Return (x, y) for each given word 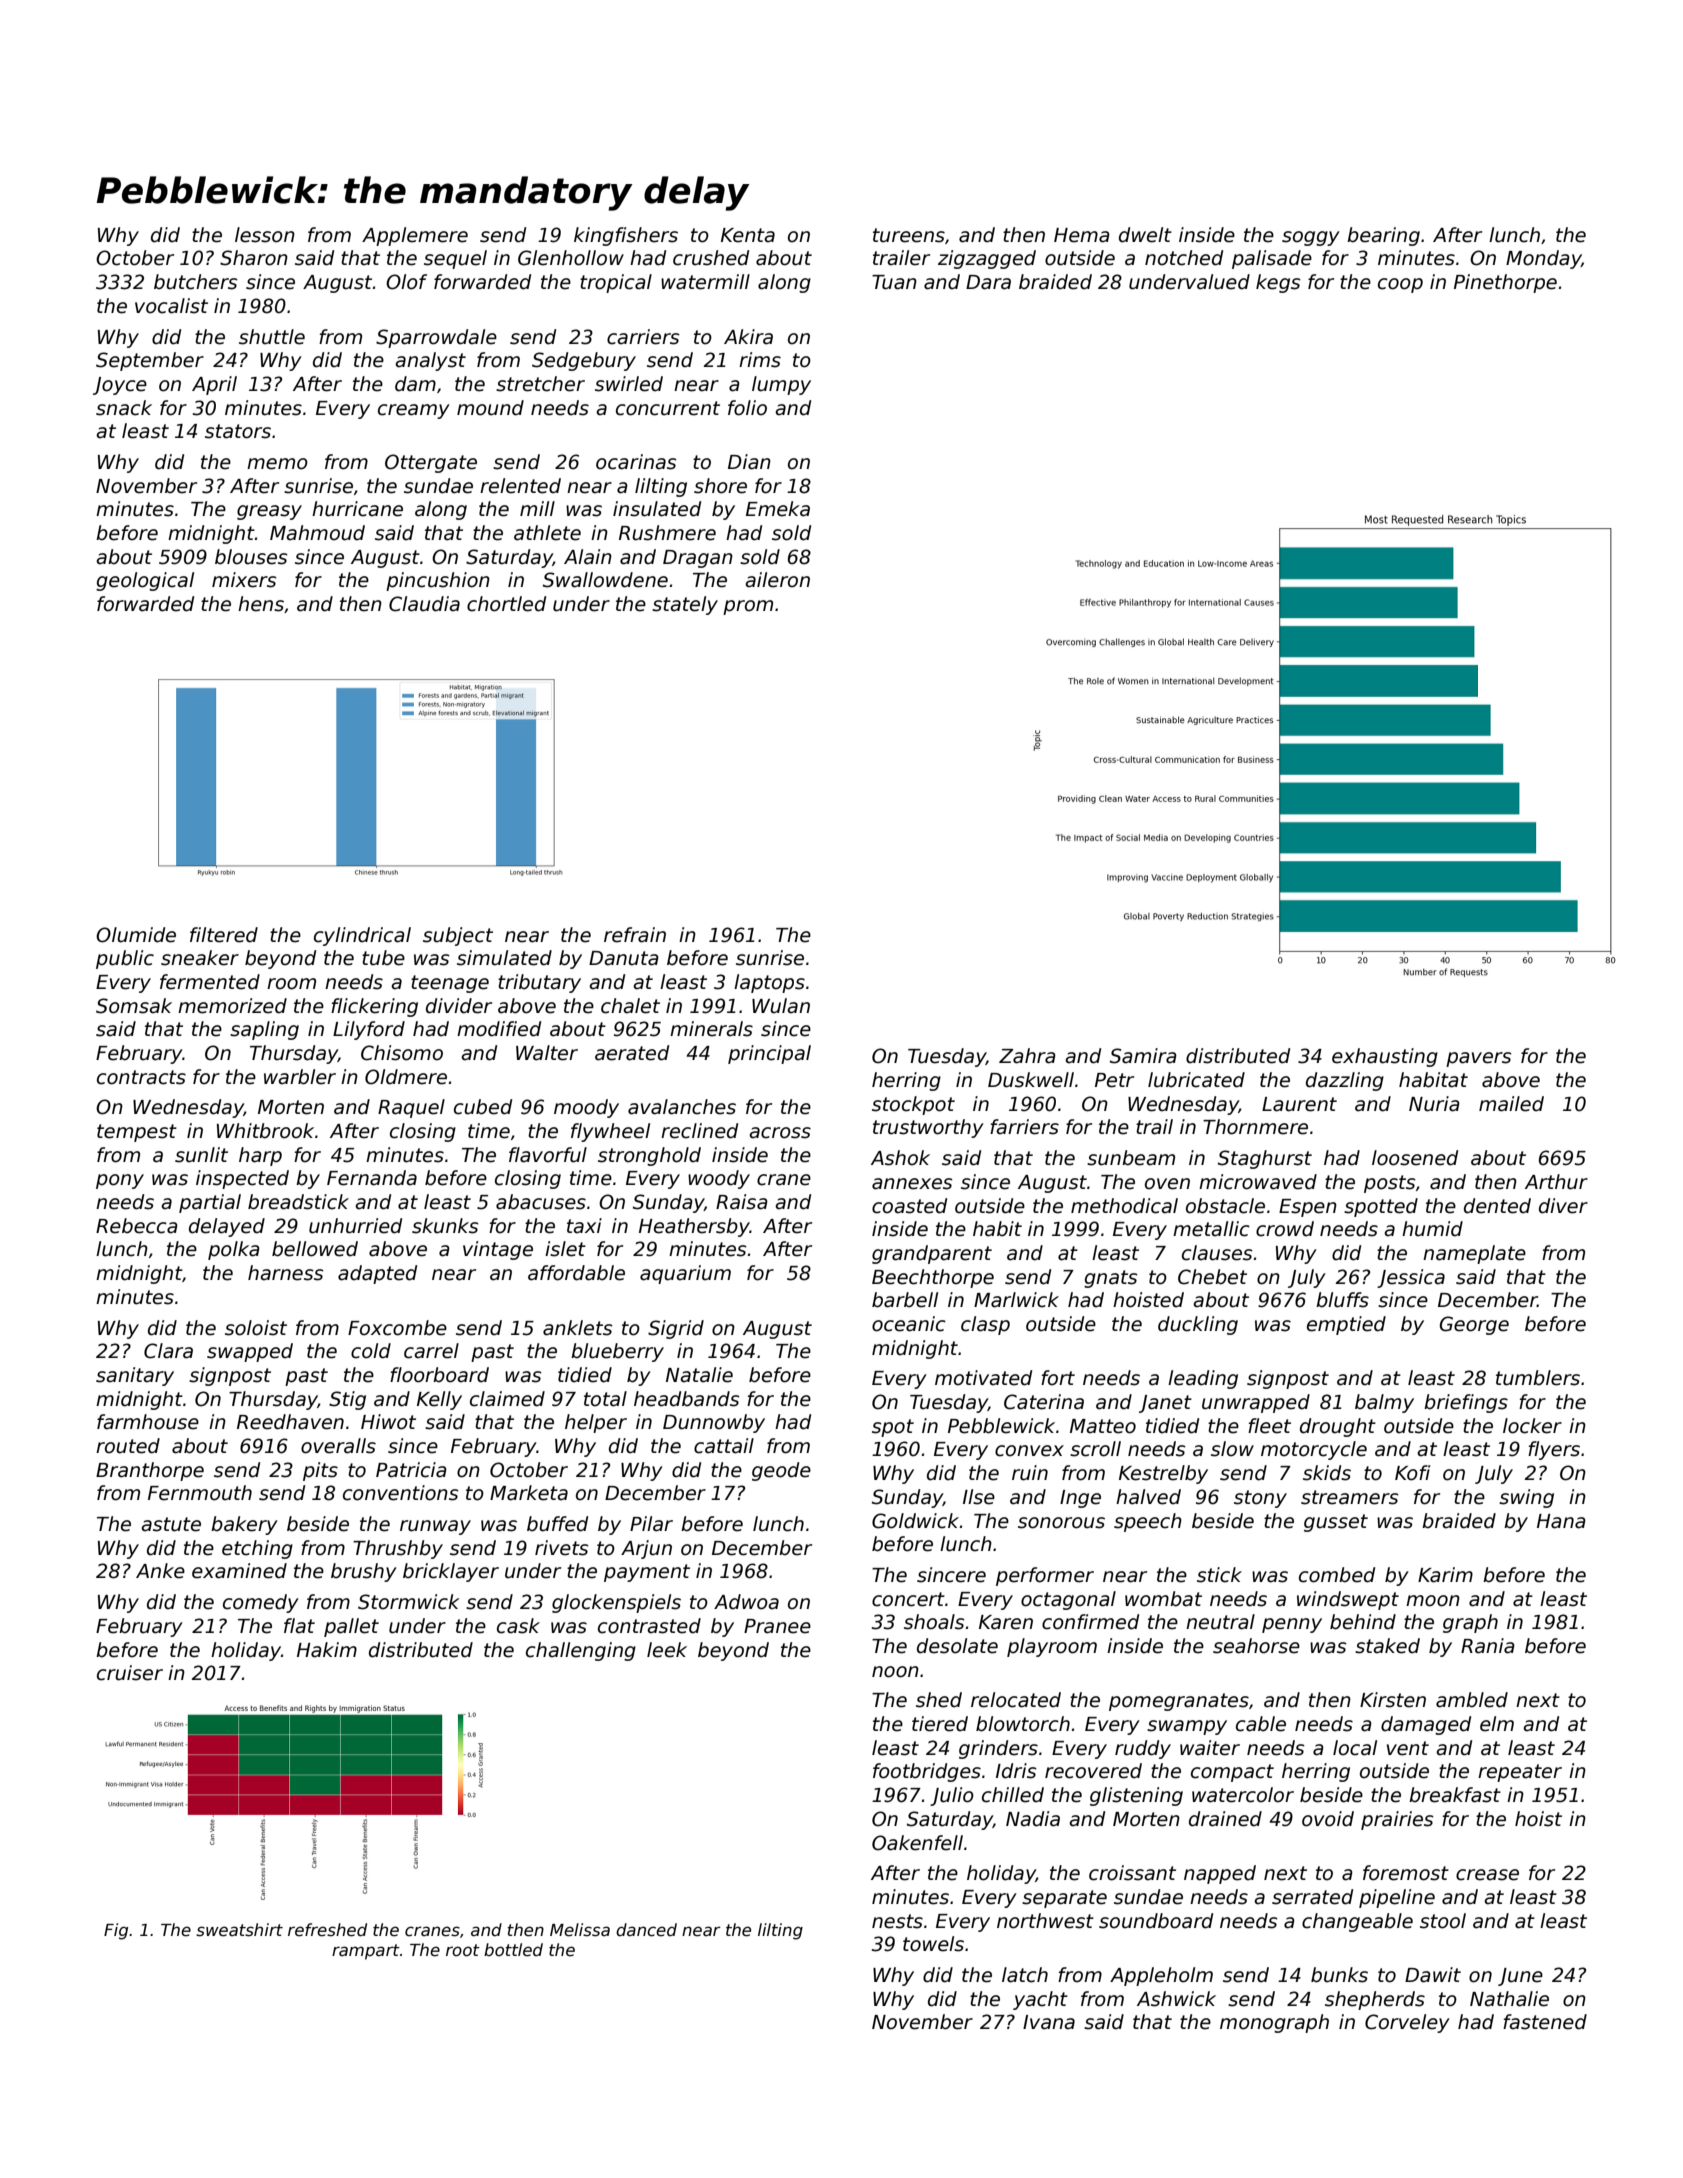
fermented (210, 982)
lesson (265, 235)
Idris (1016, 1771)
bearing (1383, 236)
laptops (769, 983)
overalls (338, 1446)
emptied (1346, 1325)
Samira (1143, 1056)
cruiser (130, 1673)
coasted (909, 1206)
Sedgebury (584, 361)
